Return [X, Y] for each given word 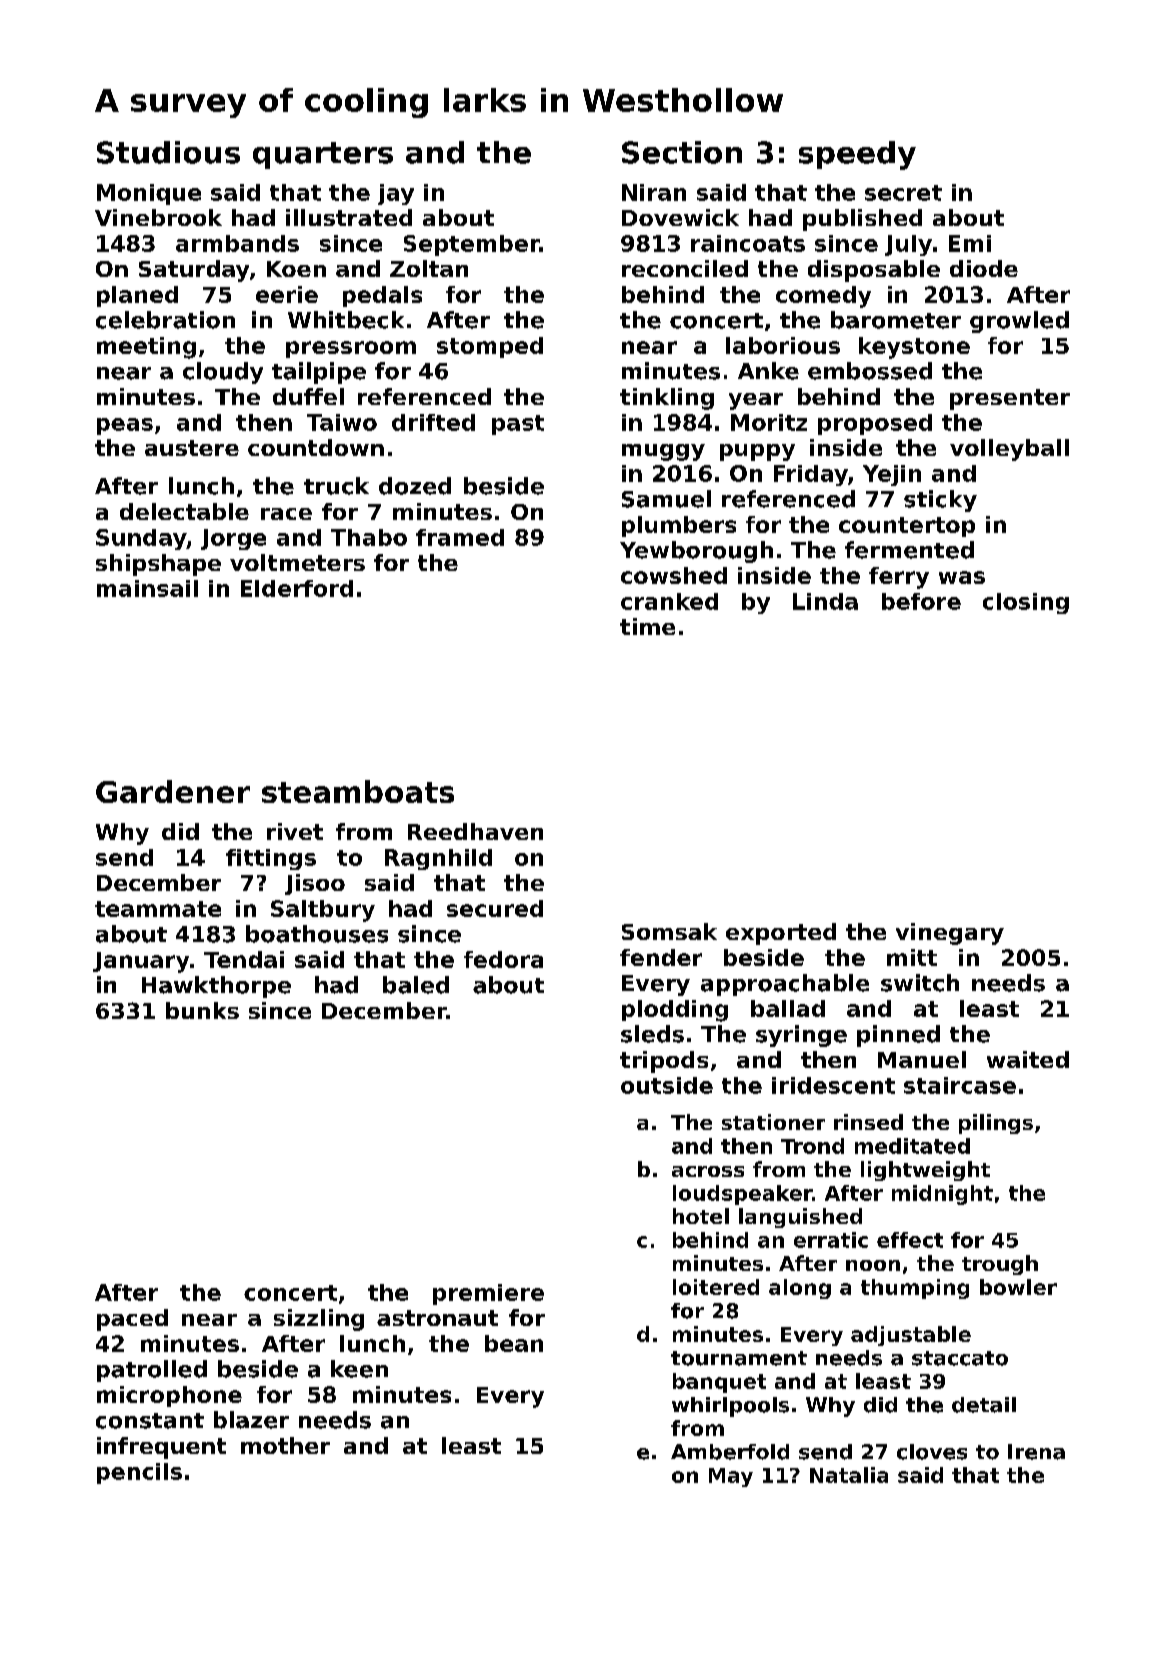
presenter [1010, 399]
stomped [490, 347]
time [647, 626]
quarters [323, 155]
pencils [139, 1473]
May [731, 1477]
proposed [875, 424]
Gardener [173, 791]
